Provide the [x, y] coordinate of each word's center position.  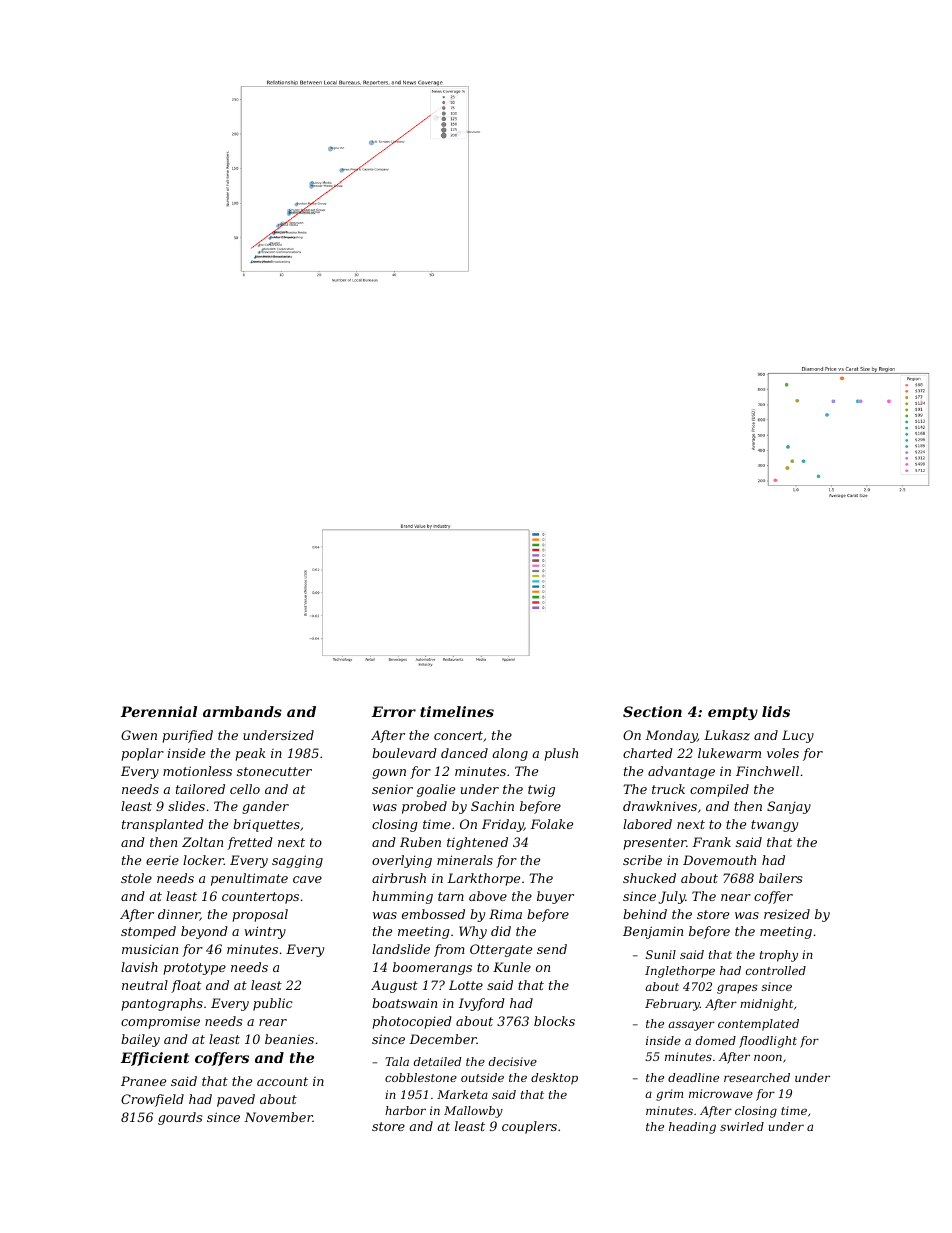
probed [424, 807]
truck [668, 789]
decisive [513, 1061]
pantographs [162, 1004]
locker [203, 860]
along [510, 754]
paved [236, 1100]
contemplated [758, 1025]
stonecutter [274, 771]
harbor [405, 1110]
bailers [780, 878]
